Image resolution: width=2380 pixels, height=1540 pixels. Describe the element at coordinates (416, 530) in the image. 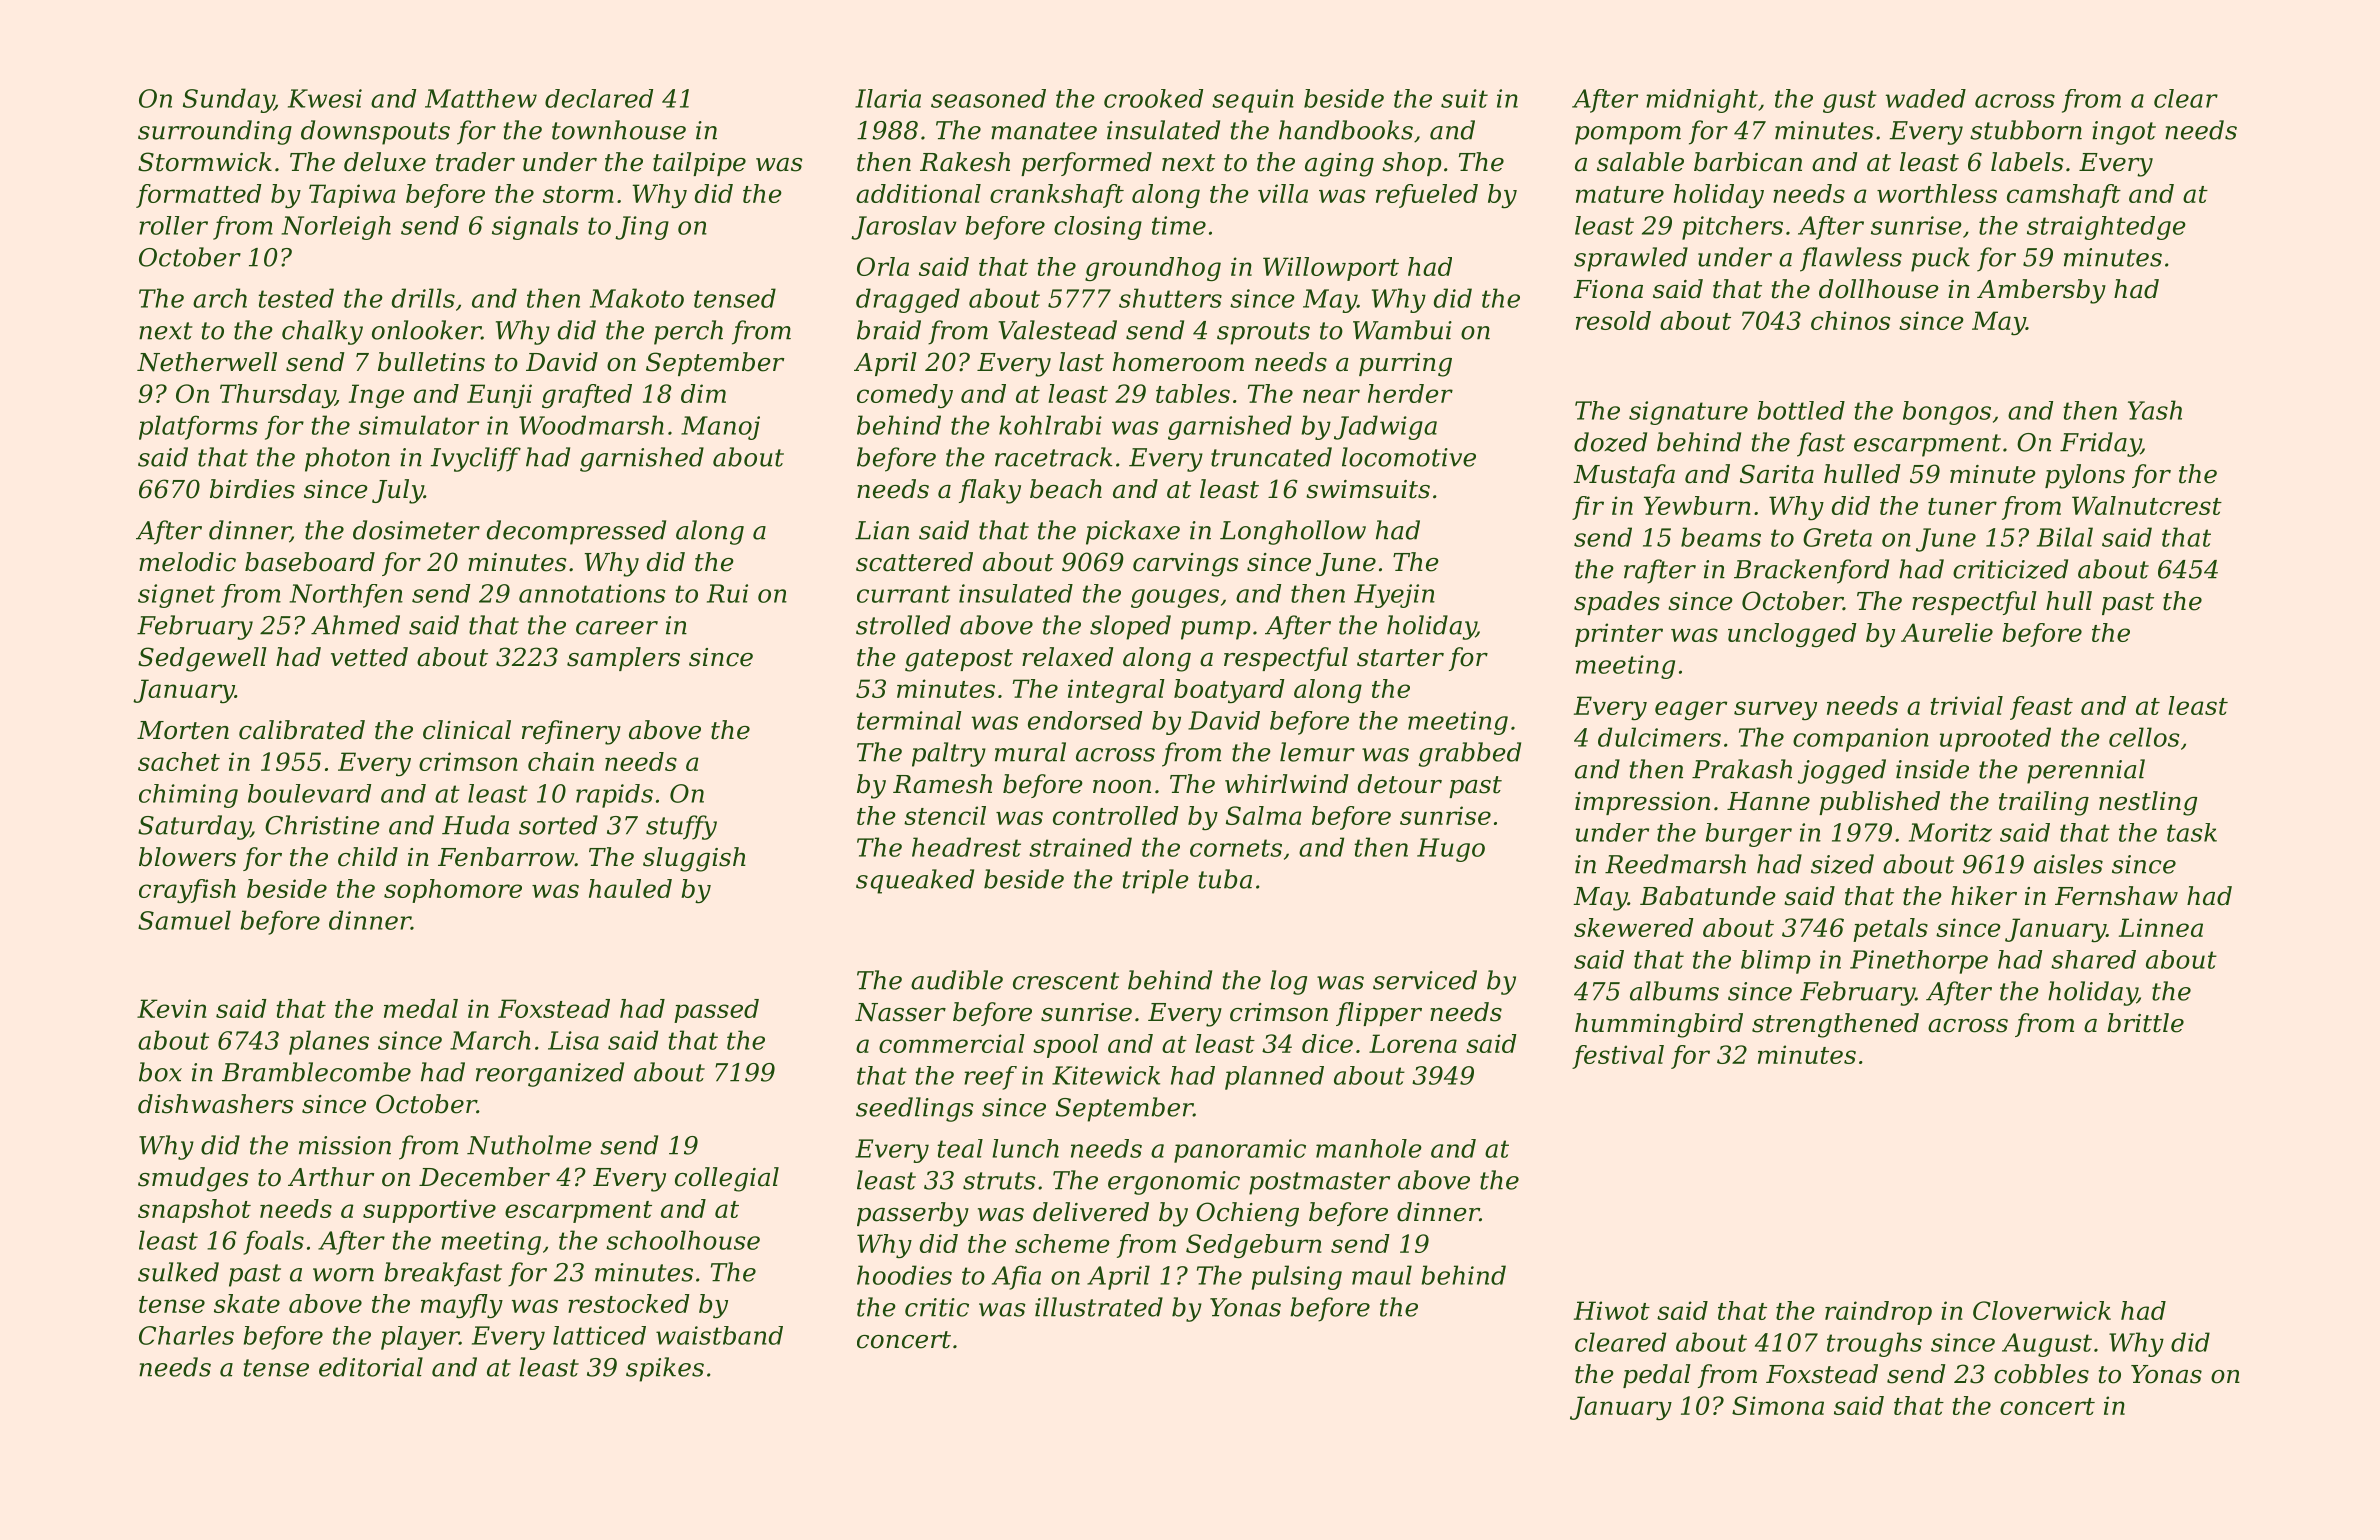

I see `dosimeter` at that location.
